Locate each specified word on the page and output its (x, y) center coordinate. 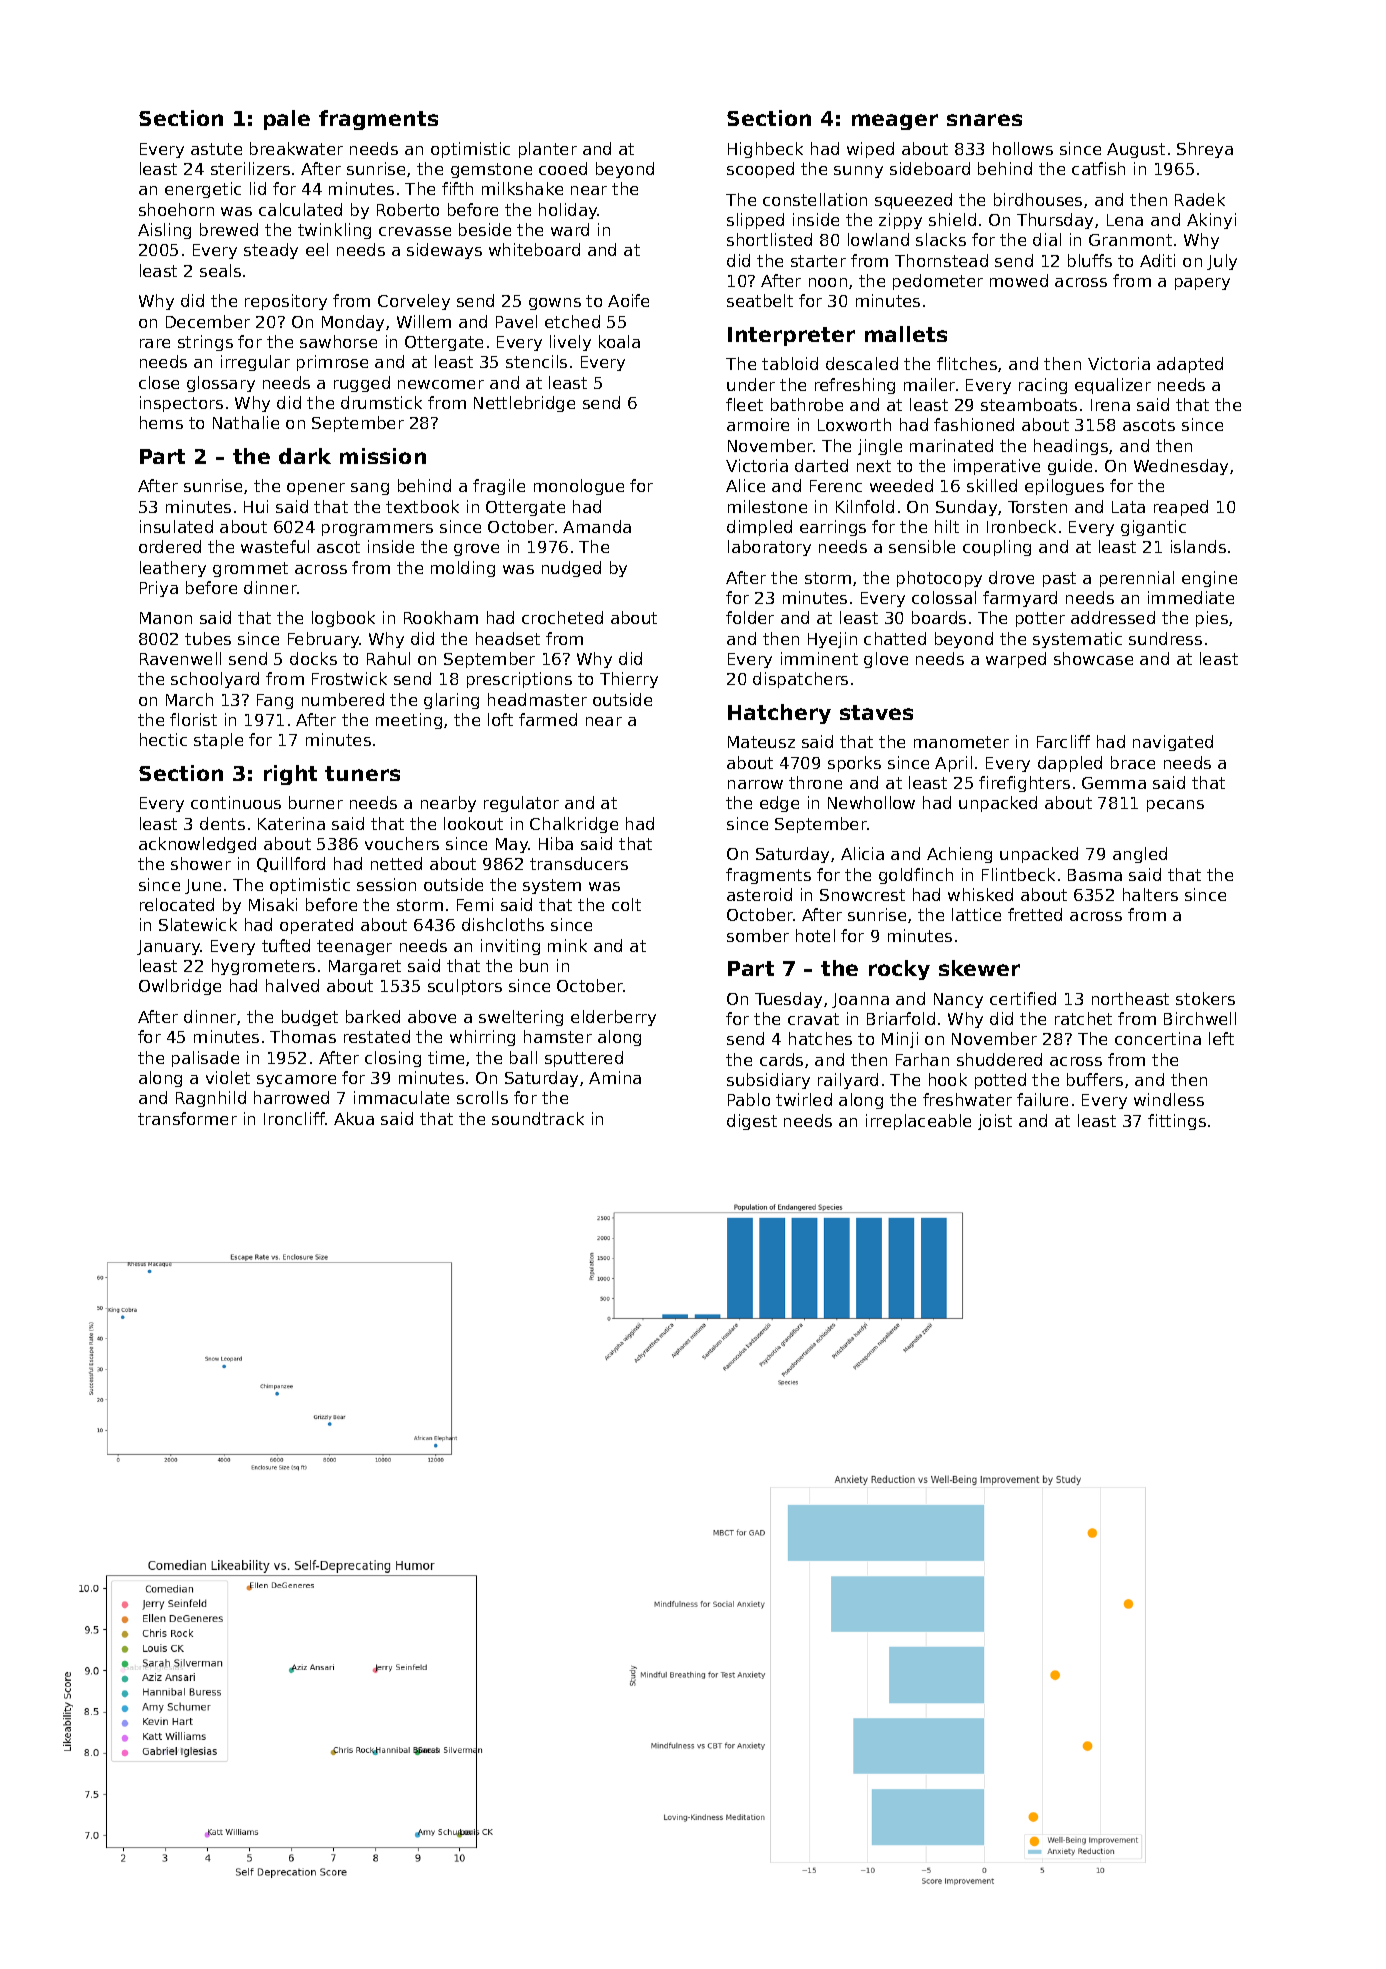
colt (626, 904)
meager (895, 122)
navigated (1173, 743)
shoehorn (176, 209)
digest (752, 1122)
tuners (362, 773)
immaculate (401, 1097)
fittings (1177, 1122)
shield (952, 219)
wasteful (275, 546)
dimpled (759, 528)
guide (1070, 467)
